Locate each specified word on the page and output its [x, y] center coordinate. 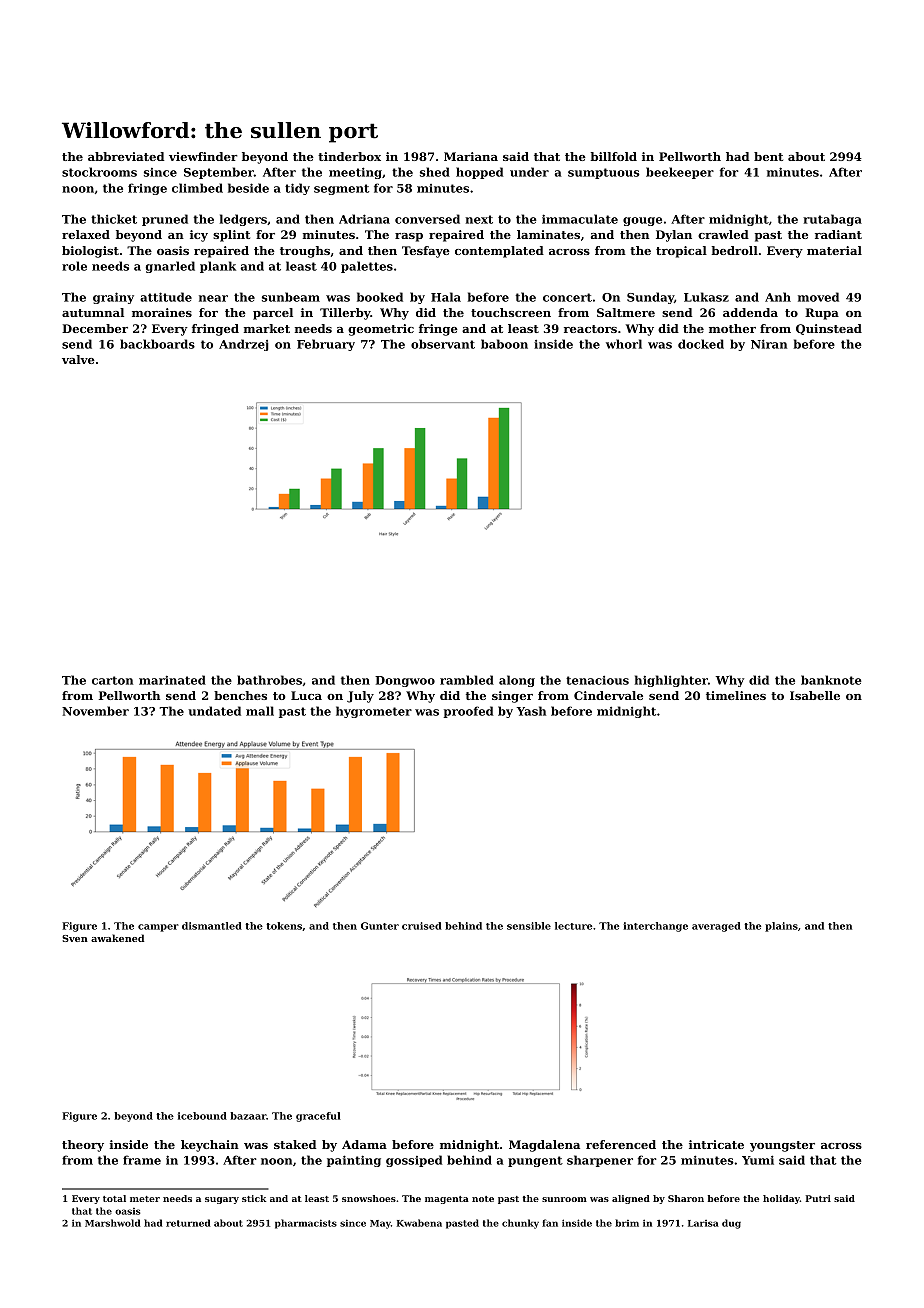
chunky [520, 1224]
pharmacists [306, 1224]
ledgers [243, 220]
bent [768, 156]
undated [214, 711]
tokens [284, 926]
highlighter [671, 681]
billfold [614, 156]
